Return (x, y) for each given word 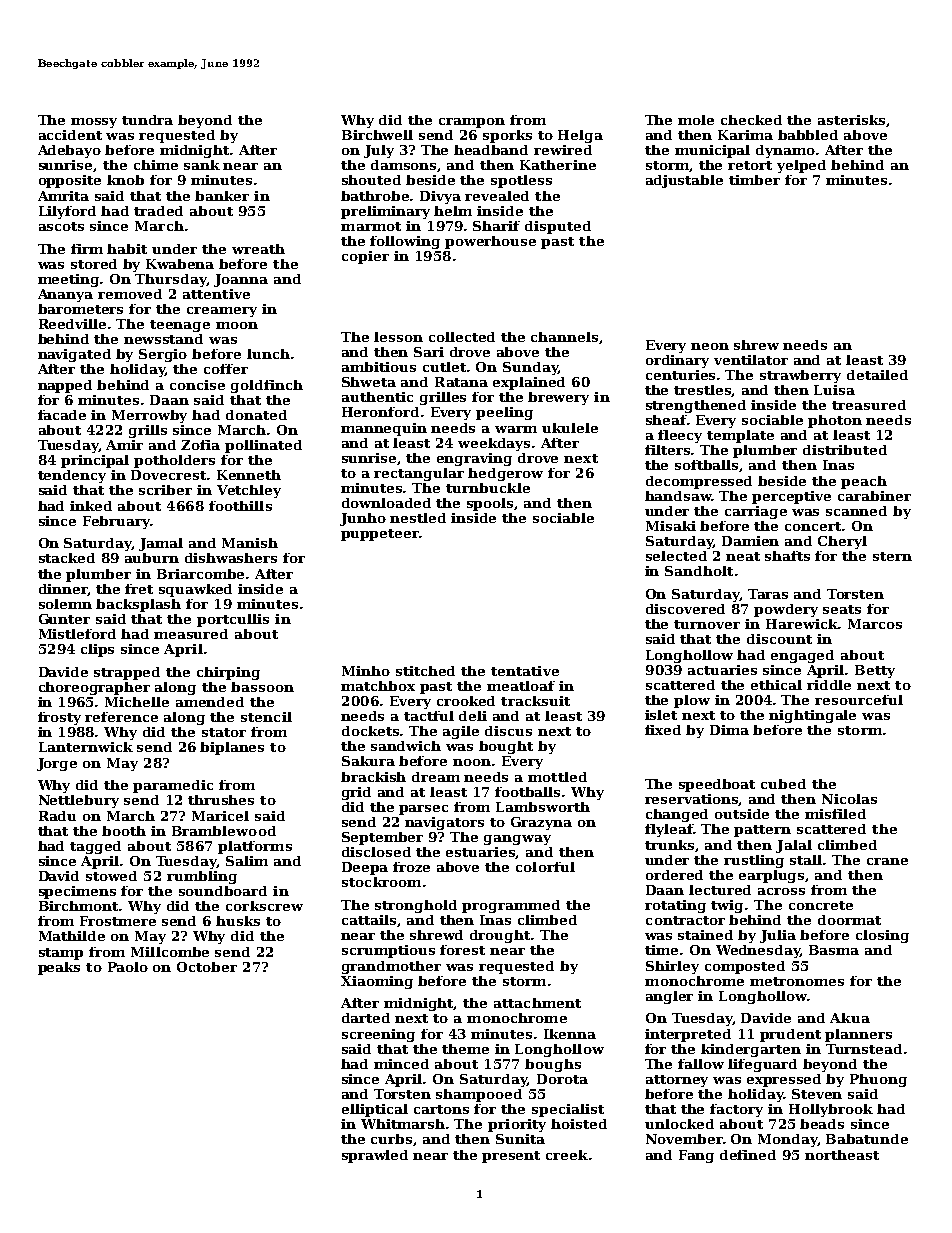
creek (567, 1155)
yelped (801, 166)
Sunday (530, 368)
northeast (842, 1155)
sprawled (375, 1156)
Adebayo (69, 151)
